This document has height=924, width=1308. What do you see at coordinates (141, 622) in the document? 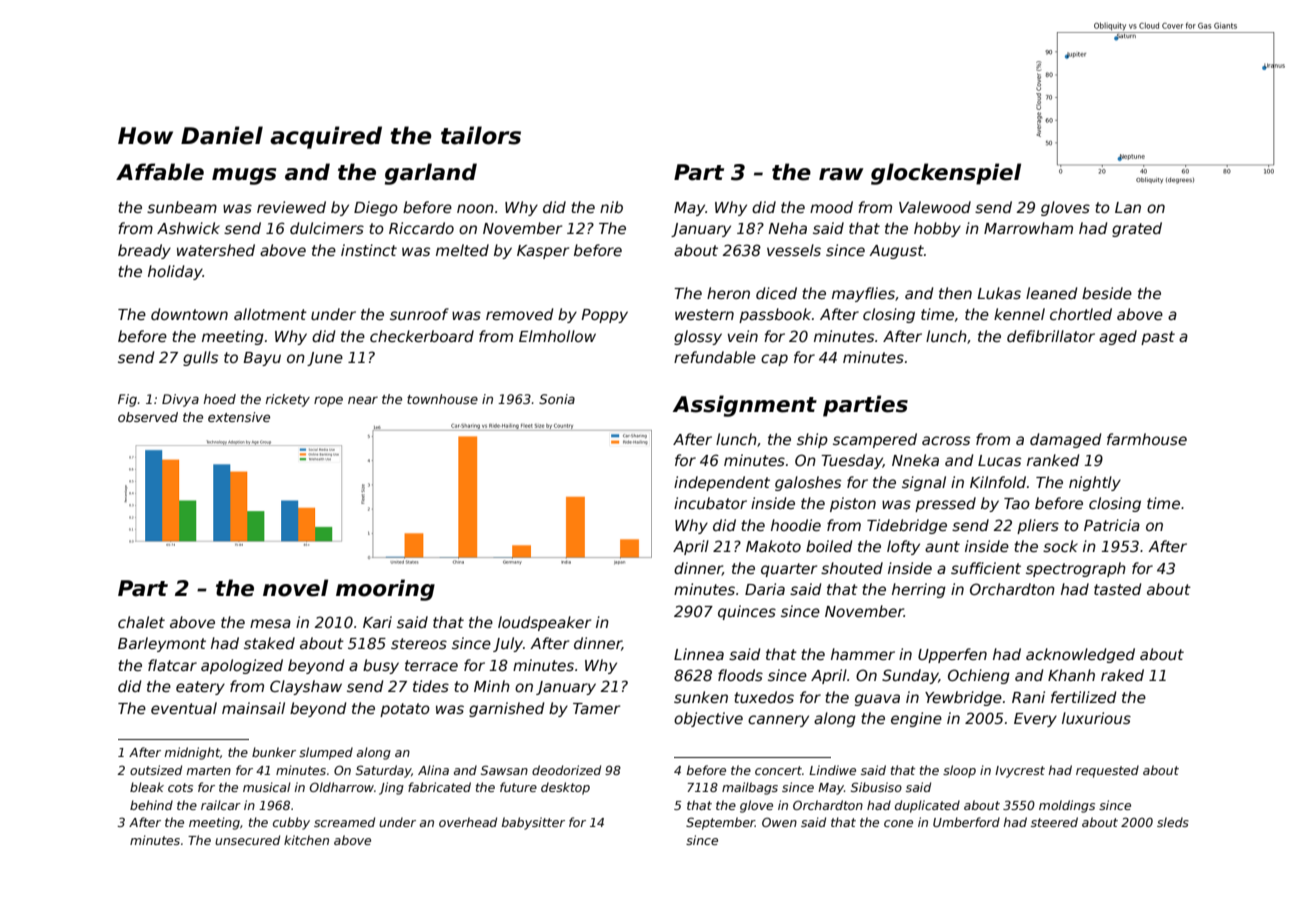
I see `chalet` at bounding box center [141, 622].
